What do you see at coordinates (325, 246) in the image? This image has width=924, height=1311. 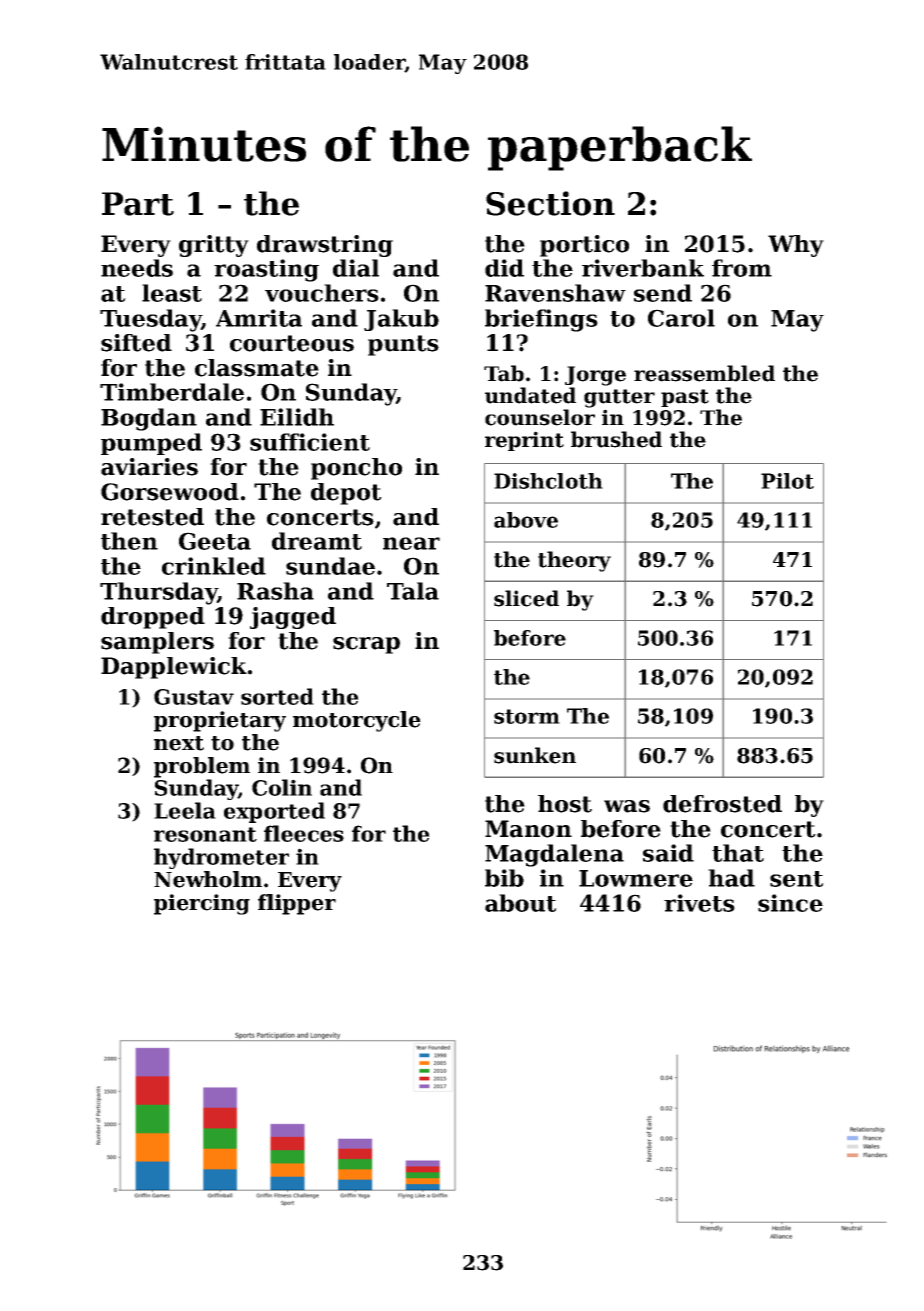 I see `drawstring` at bounding box center [325, 246].
